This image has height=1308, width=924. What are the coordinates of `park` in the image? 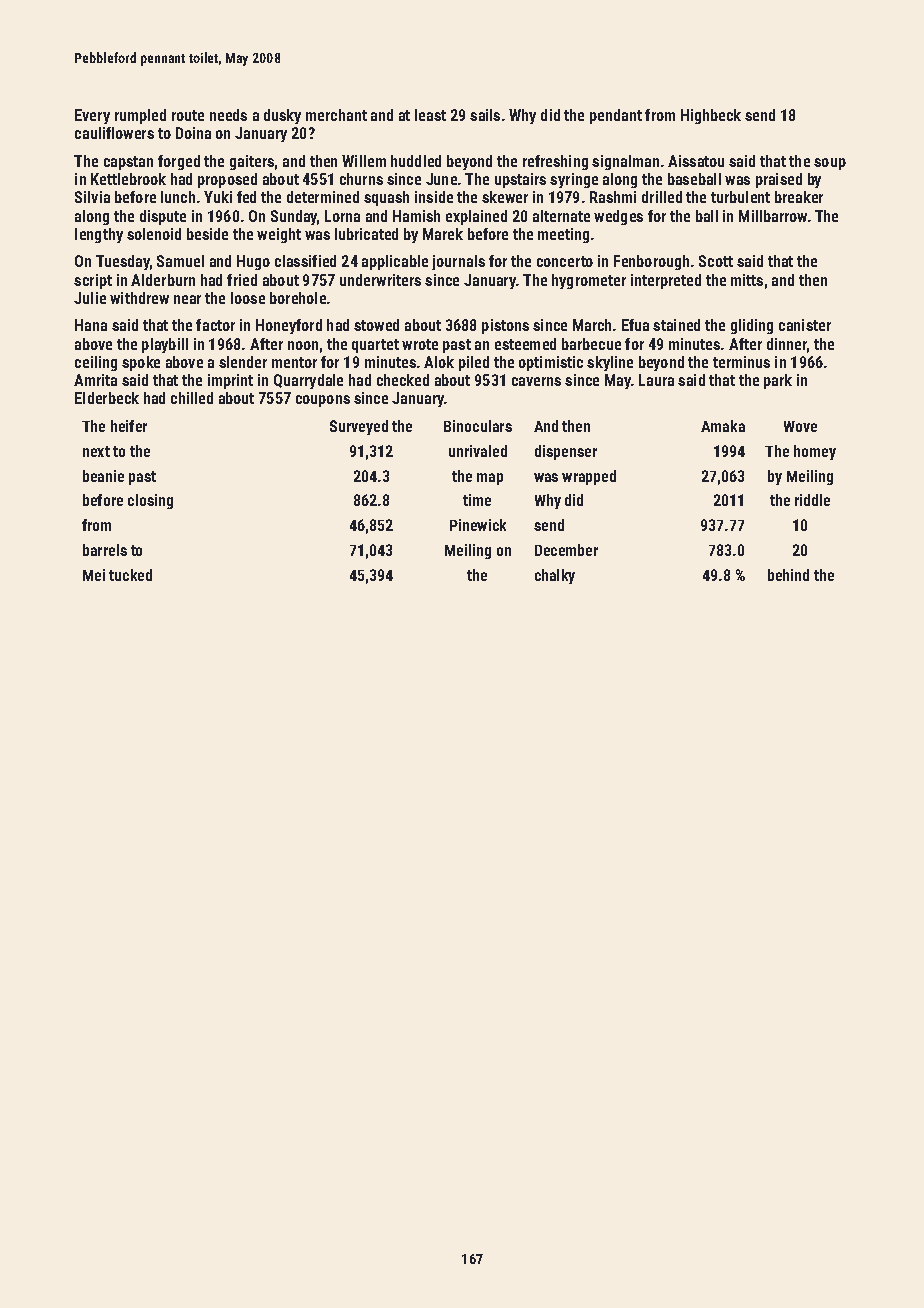 It's located at (778, 381).
